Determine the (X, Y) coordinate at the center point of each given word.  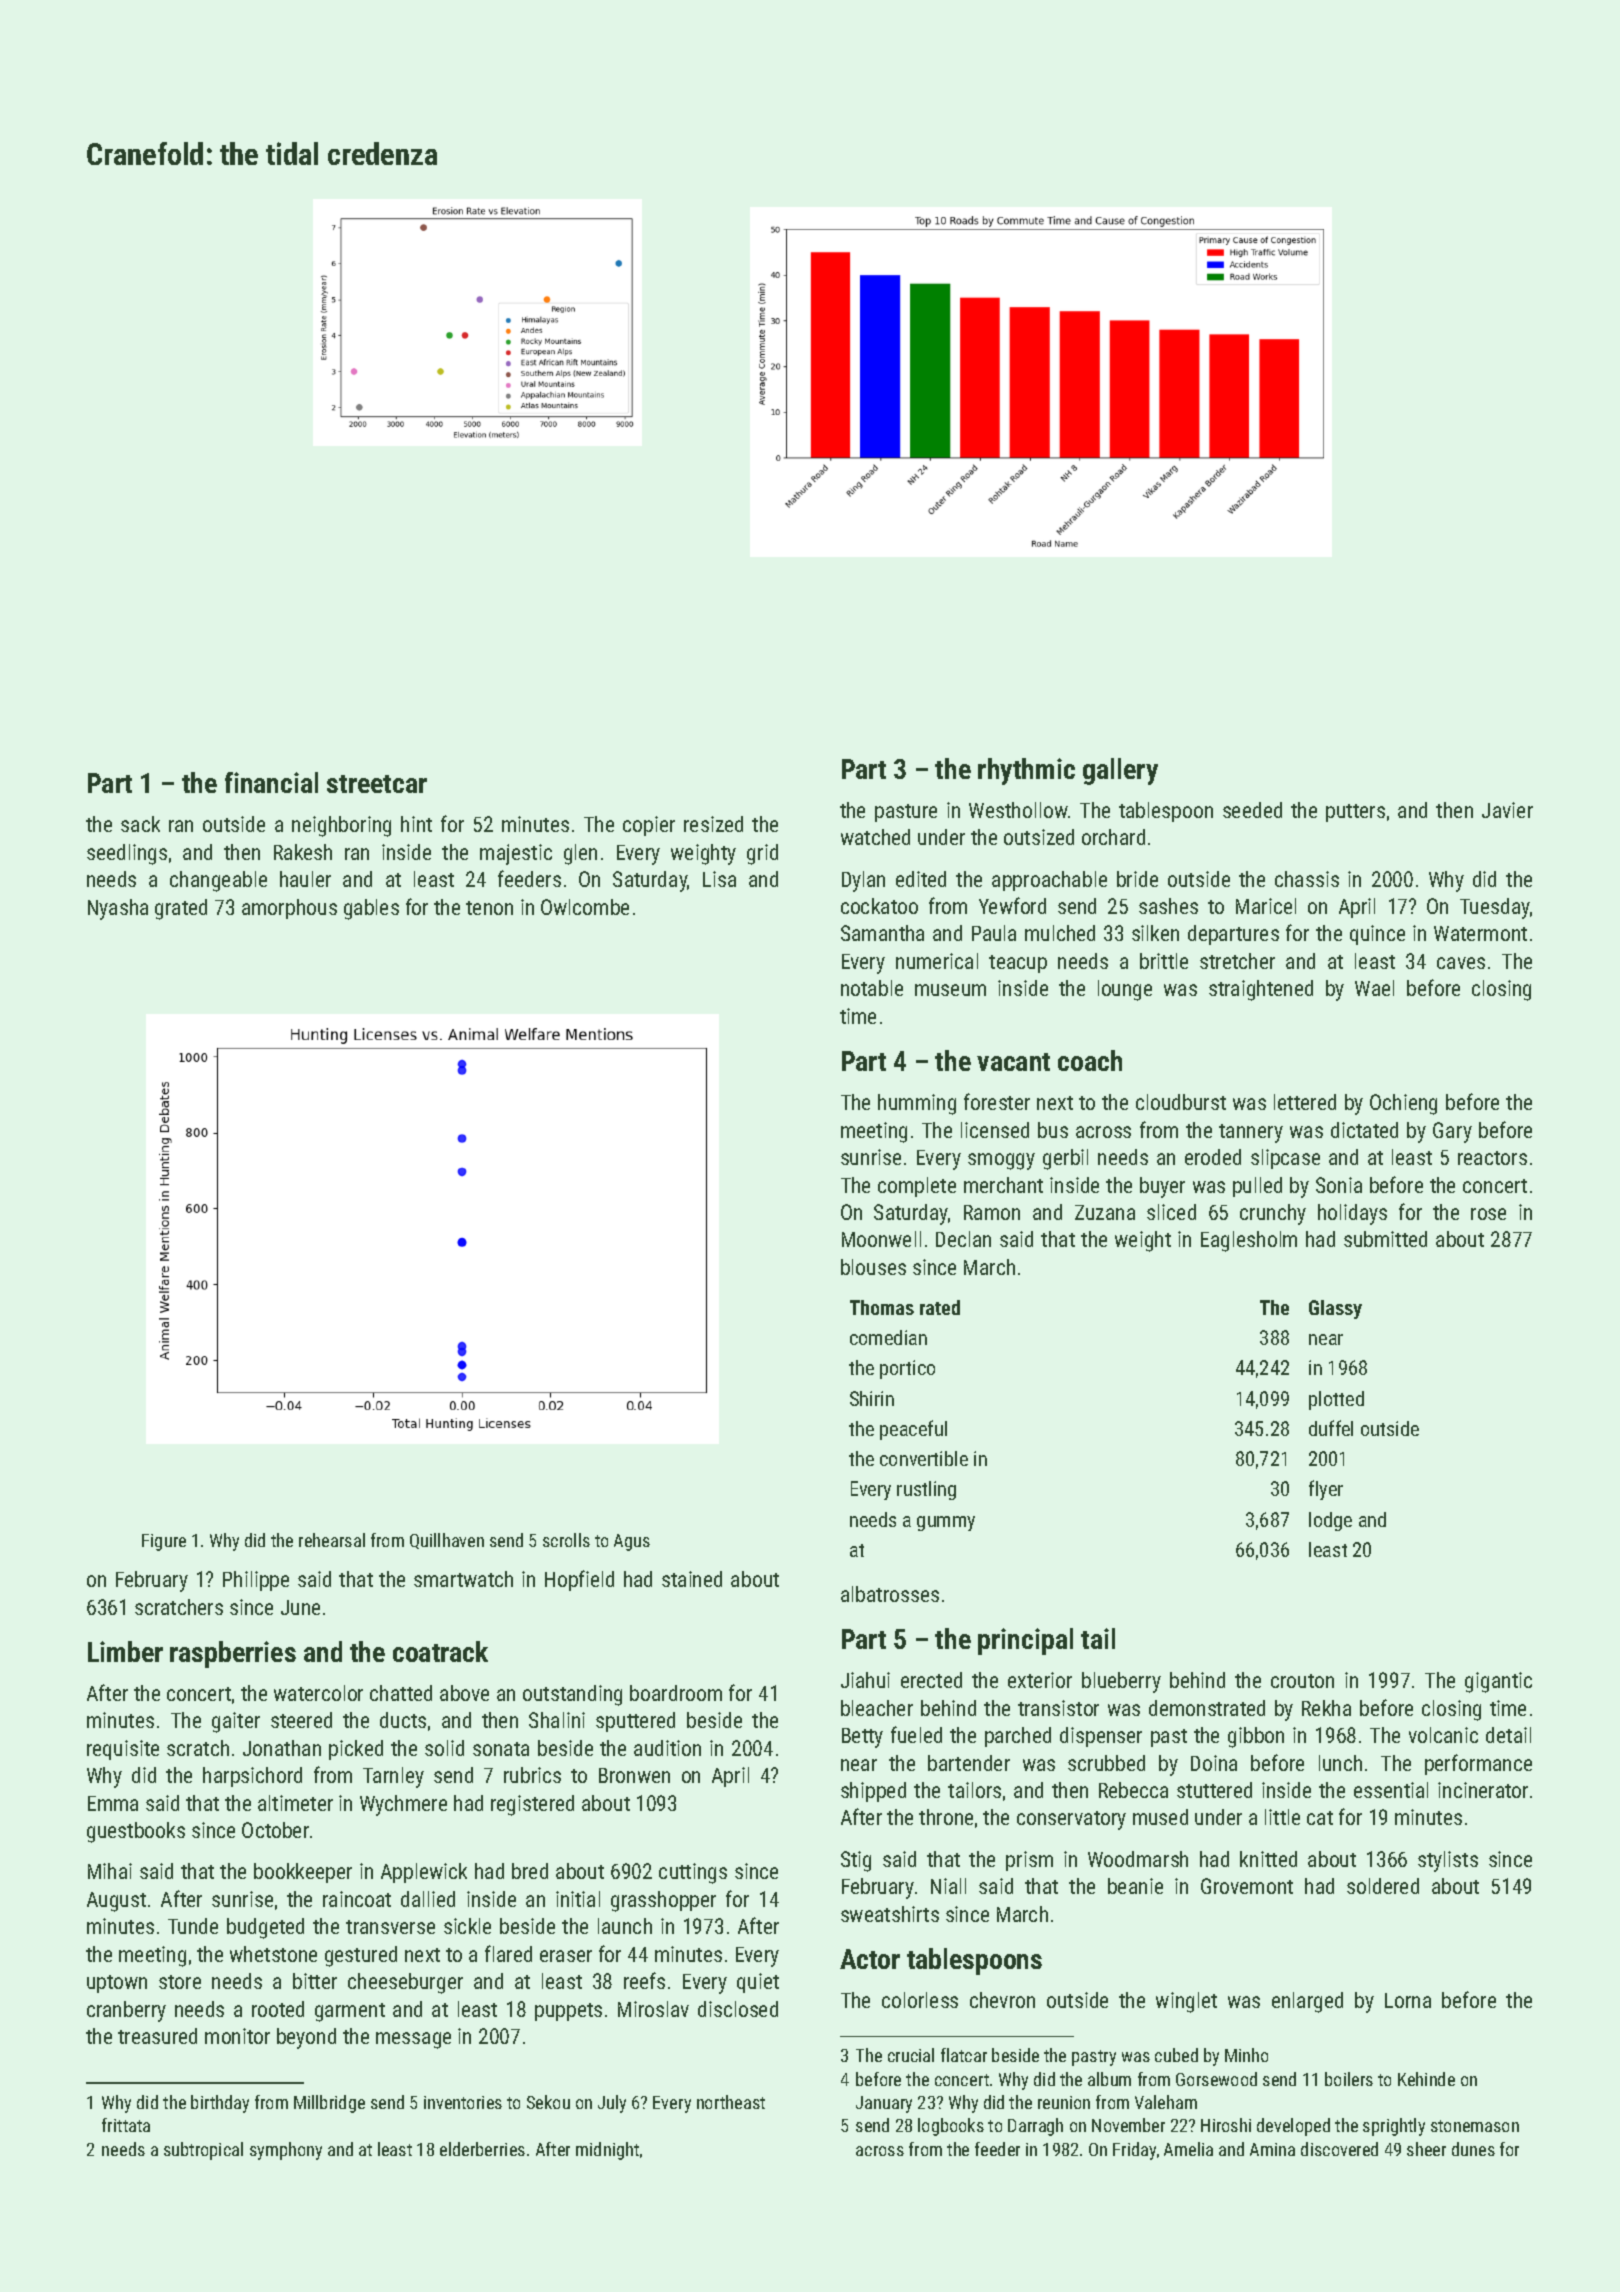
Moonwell (881, 1239)
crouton (1302, 1681)
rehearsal (332, 1540)
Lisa (719, 879)
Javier (1507, 810)
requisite (123, 1750)
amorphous (289, 909)
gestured (361, 1956)
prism (1029, 1861)
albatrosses (890, 1594)
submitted (1385, 1239)
